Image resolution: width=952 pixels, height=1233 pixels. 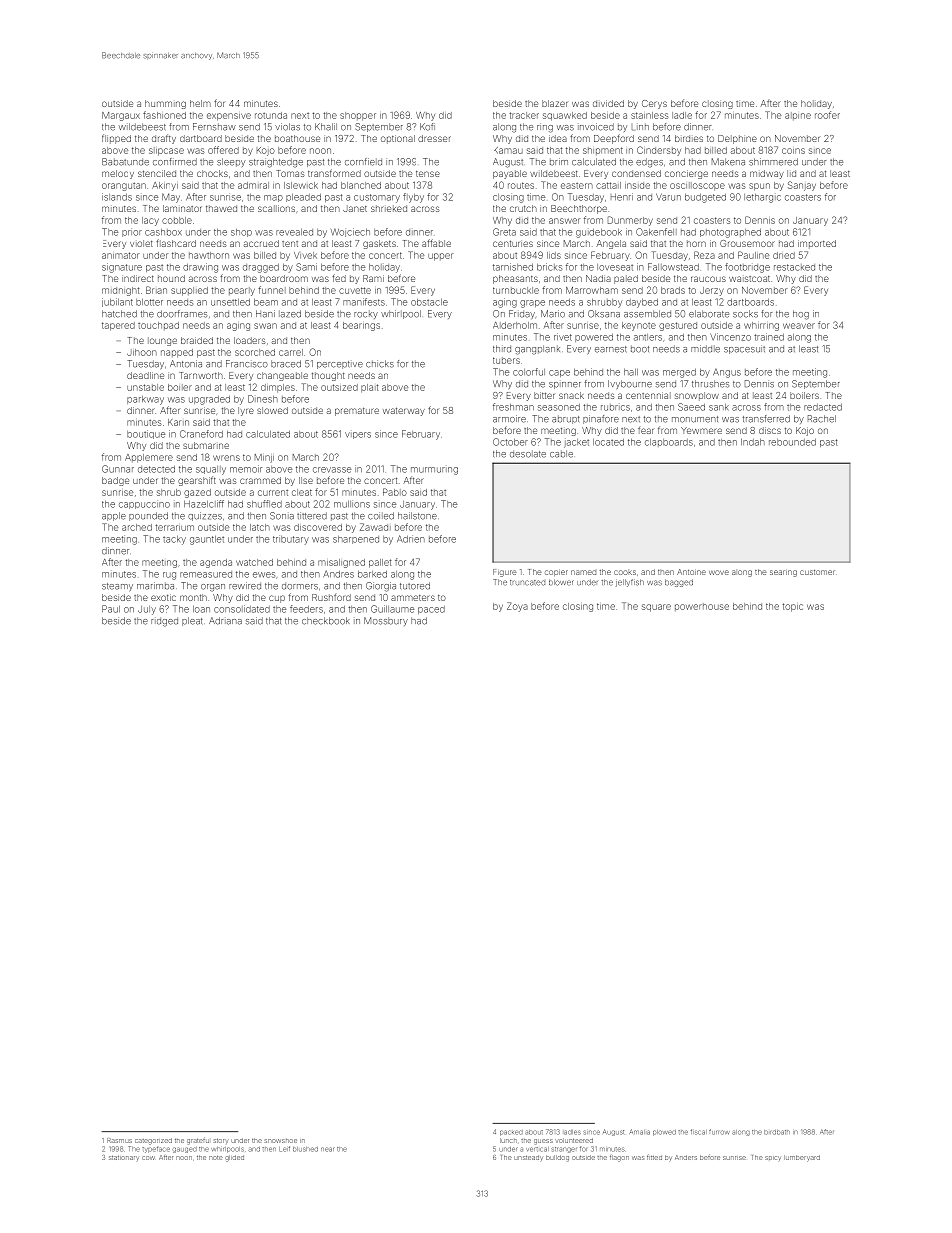 I want to click on cappuccino, so click(x=144, y=504).
